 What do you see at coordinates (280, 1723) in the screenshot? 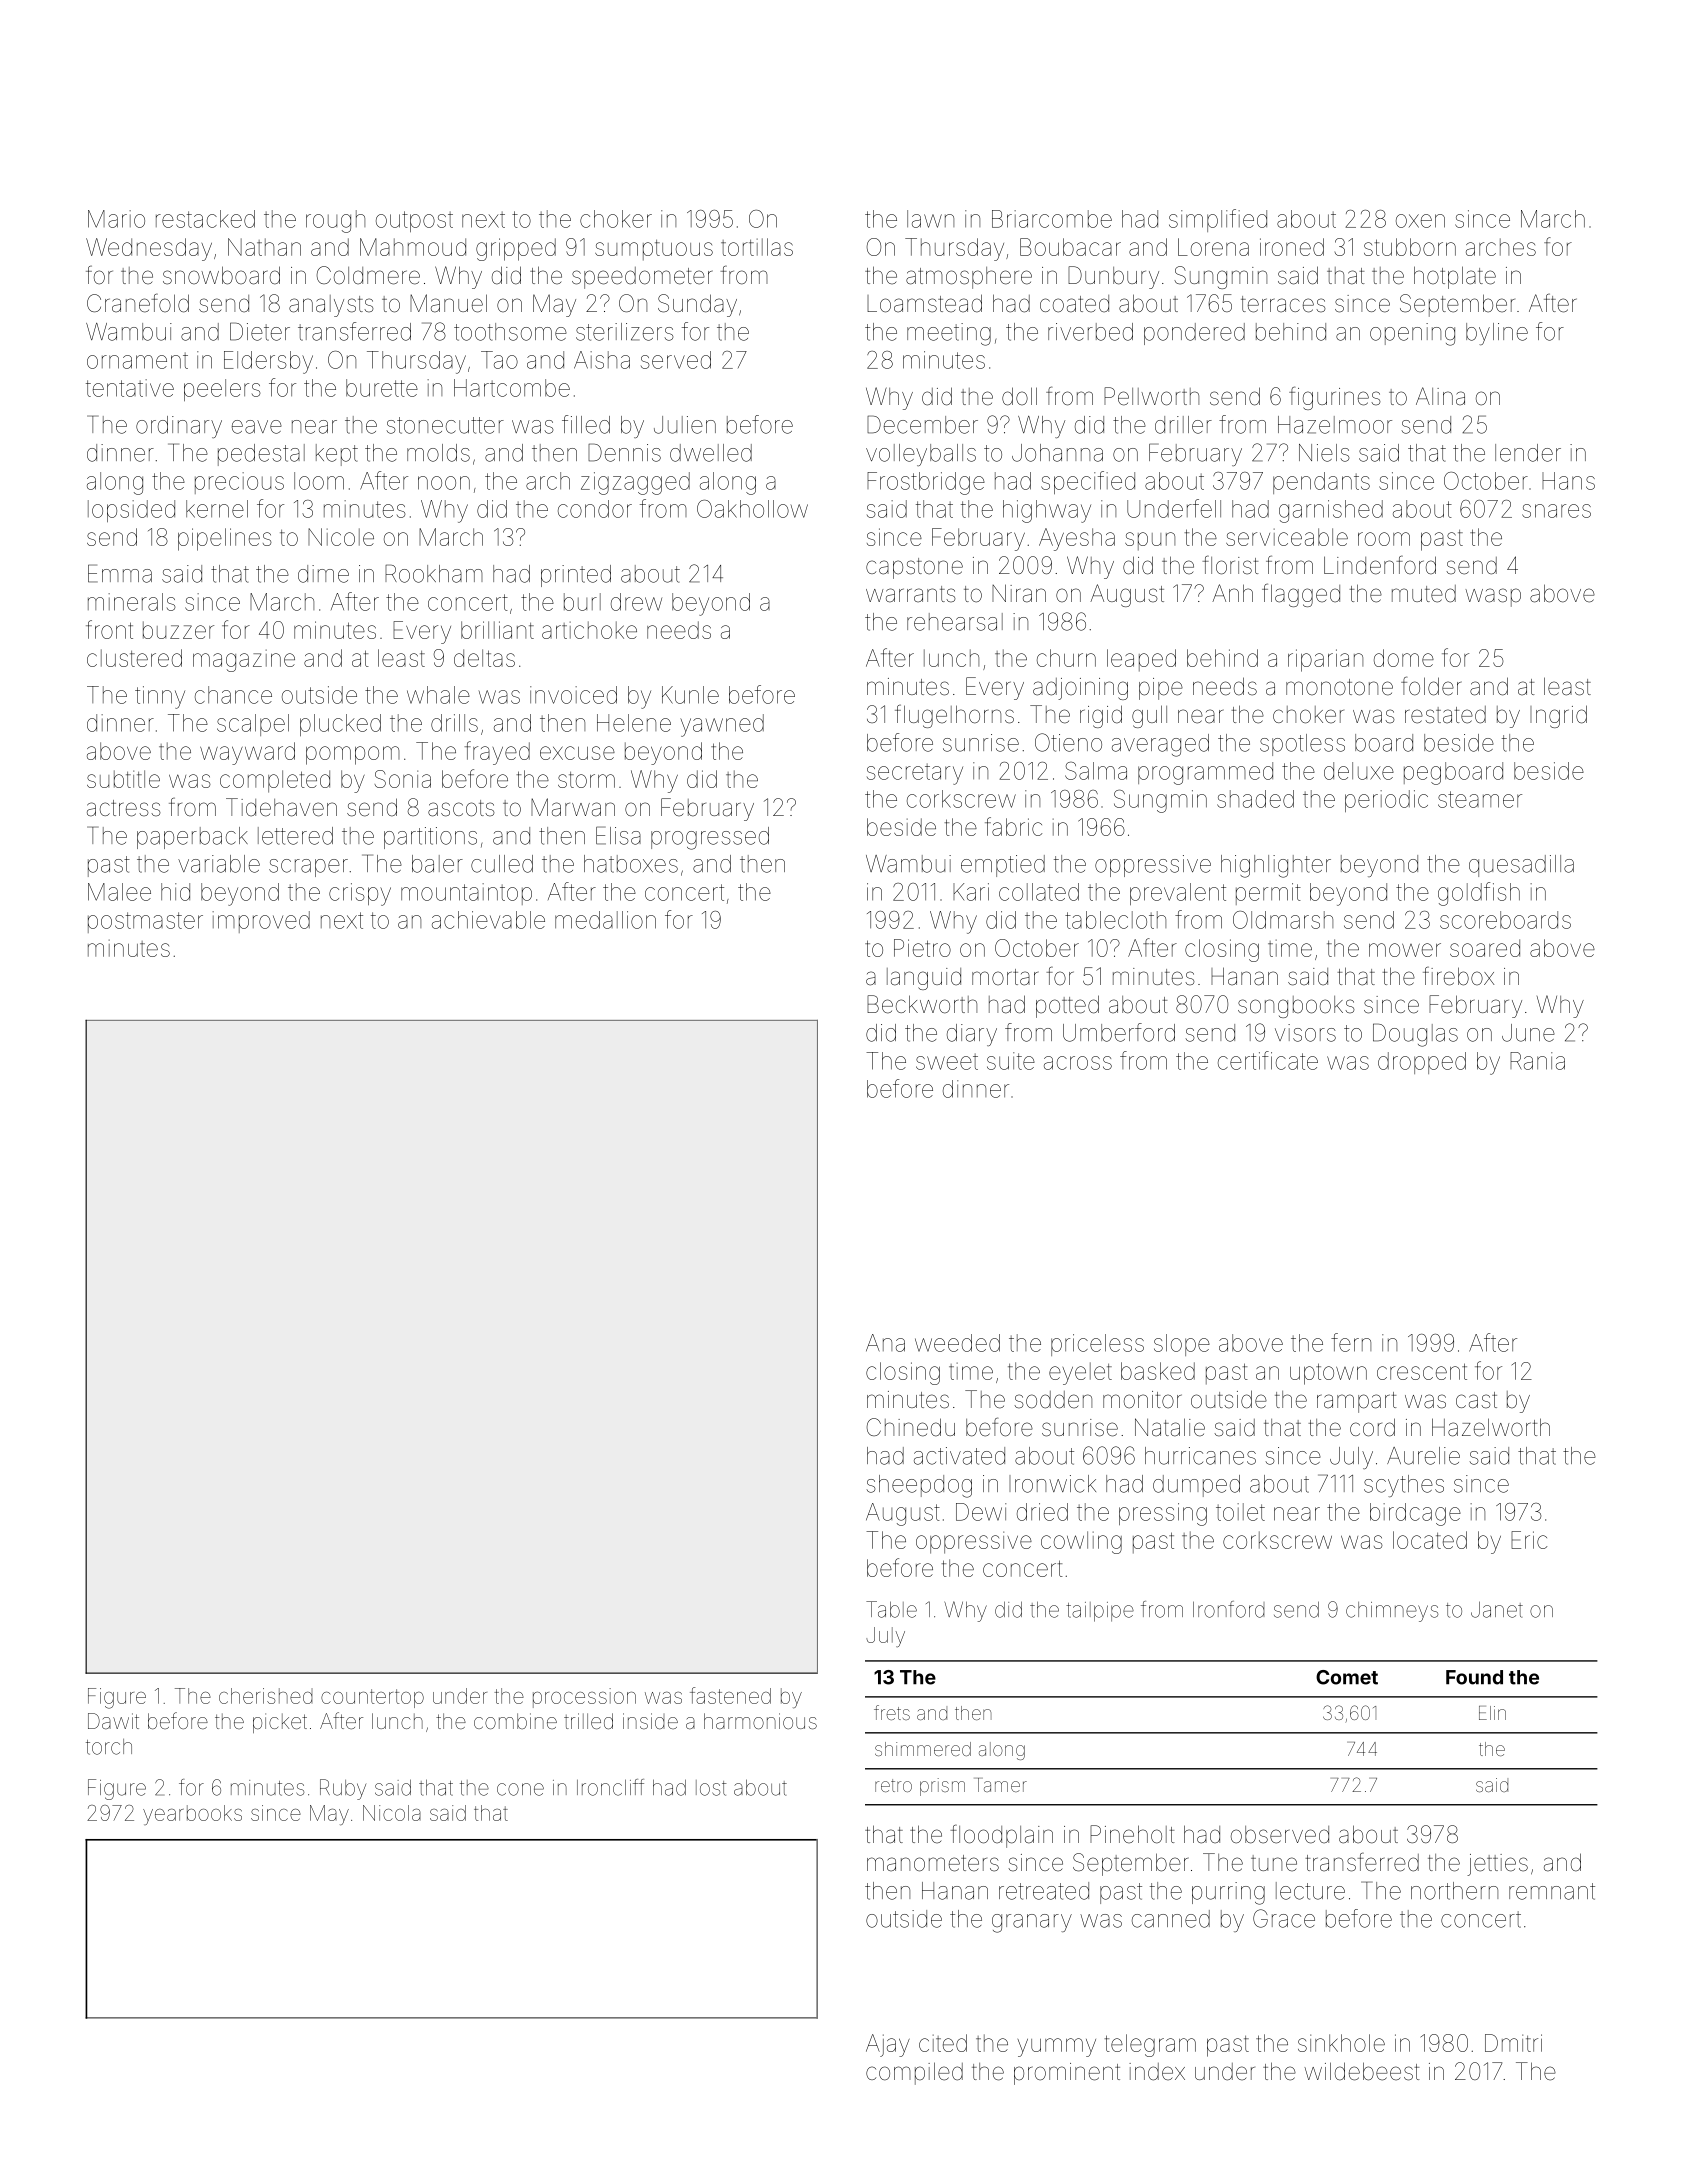
I see `picket` at bounding box center [280, 1723].
